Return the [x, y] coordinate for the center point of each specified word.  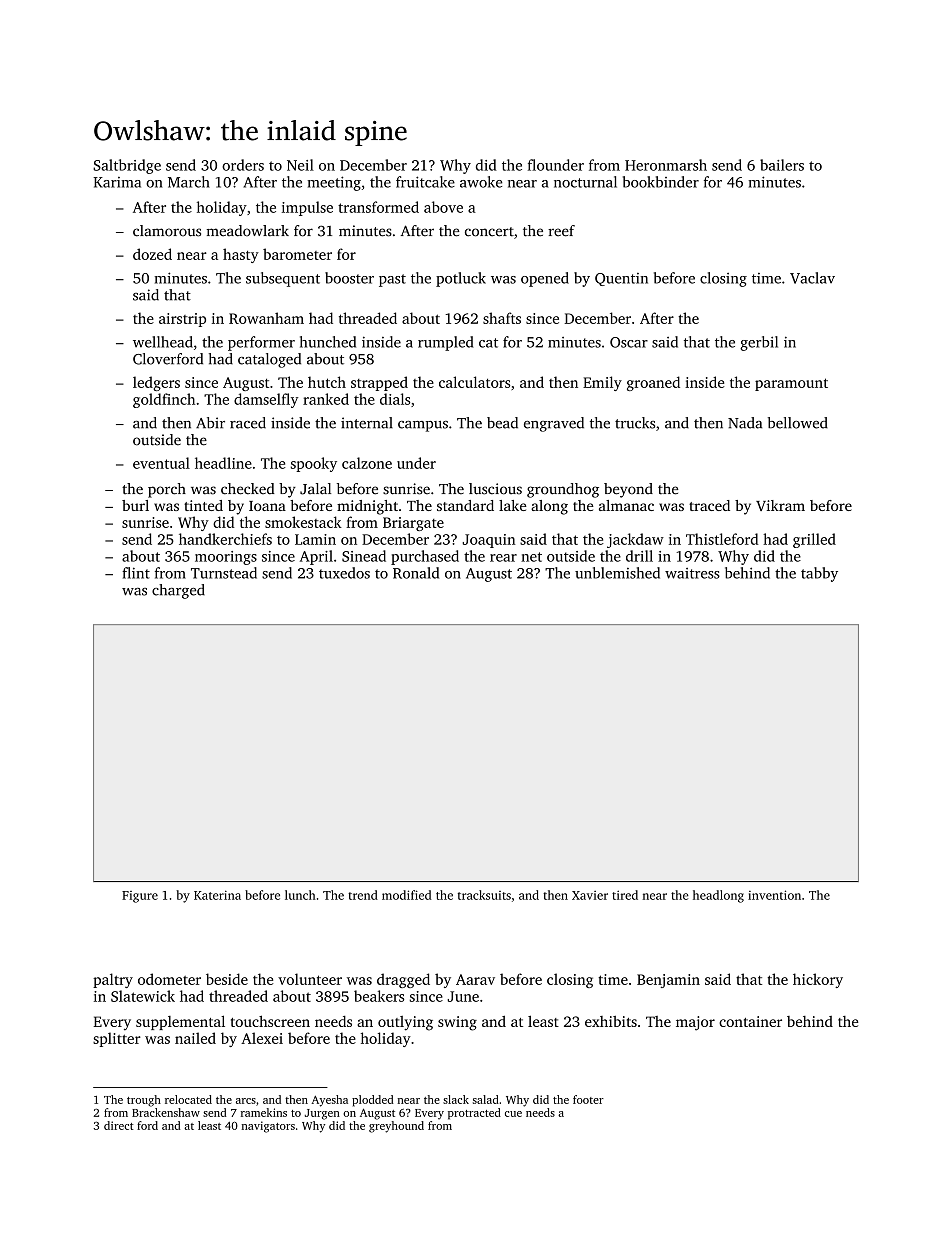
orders [243, 165]
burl [135, 505]
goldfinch [164, 400]
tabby [819, 574]
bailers [782, 165]
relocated [188, 1099]
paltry [113, 980]
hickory [818, 980]
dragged [403, 980]
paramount [791, 384]
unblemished [617, 573]
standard [465, 505]
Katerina [217, 895]
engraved [554, 424]
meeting [334, 183]
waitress [692, 573]
